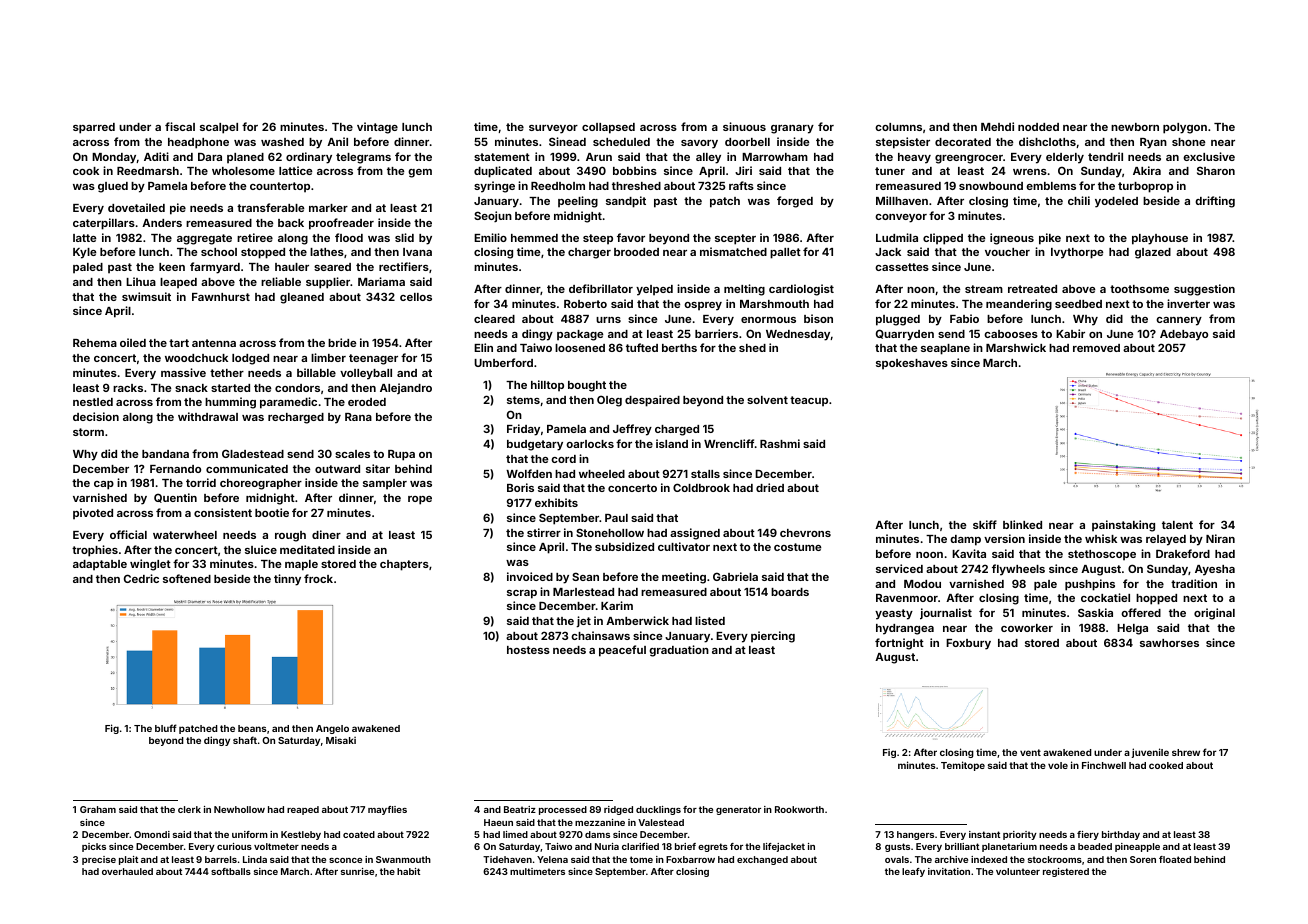 The width and height of the document is (1308, 924). Describe the element at coordinates (271, 207) in the document. I see `transferable` at that location.
